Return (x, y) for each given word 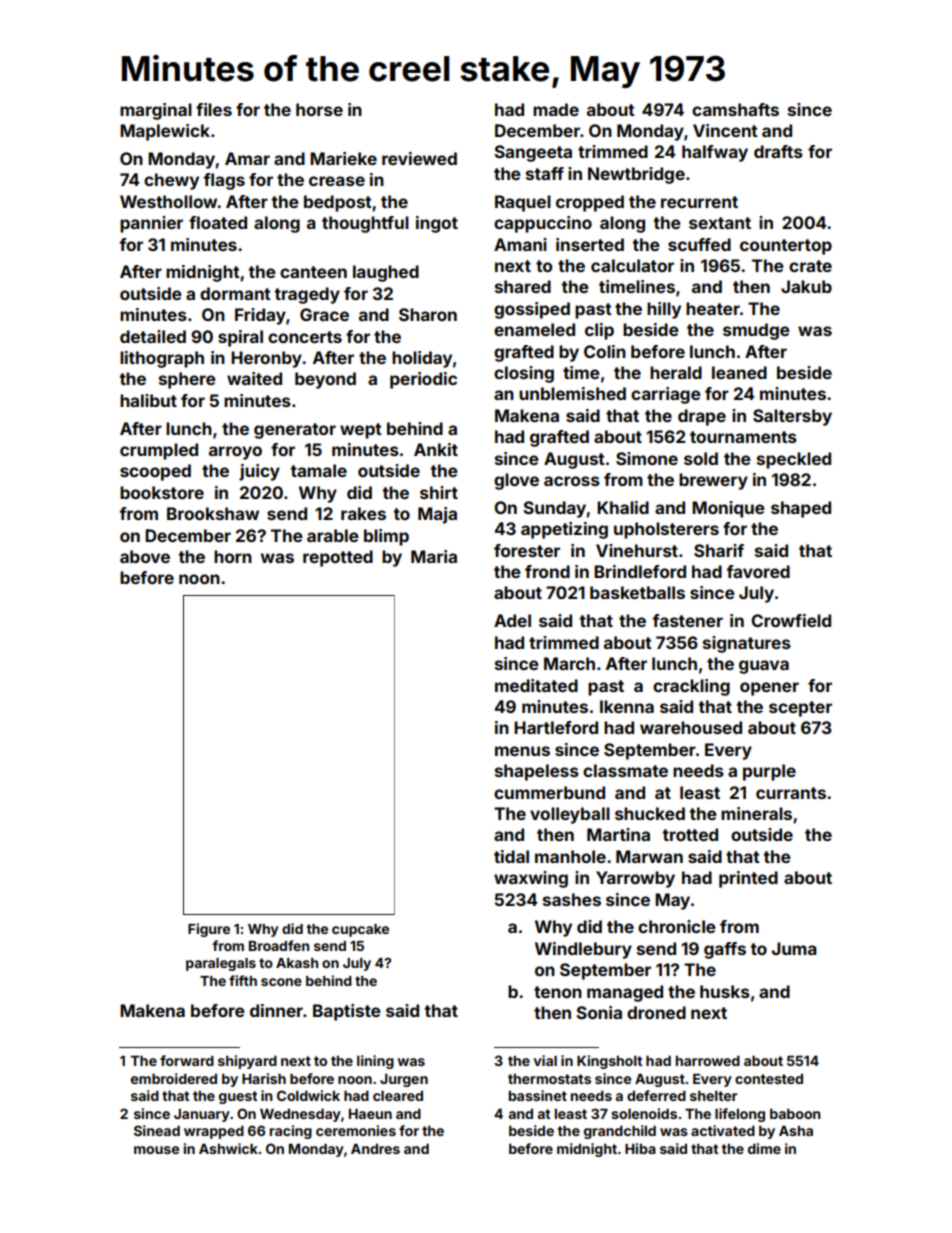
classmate (625, 770)
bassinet (538, 1095)
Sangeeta (533, 153)
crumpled (159, 451)
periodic (423, 380)
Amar (247, 158)
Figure (209, 930)
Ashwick (228, 1148)
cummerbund (549, 792)
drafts (778, 151)
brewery (713, 481)
